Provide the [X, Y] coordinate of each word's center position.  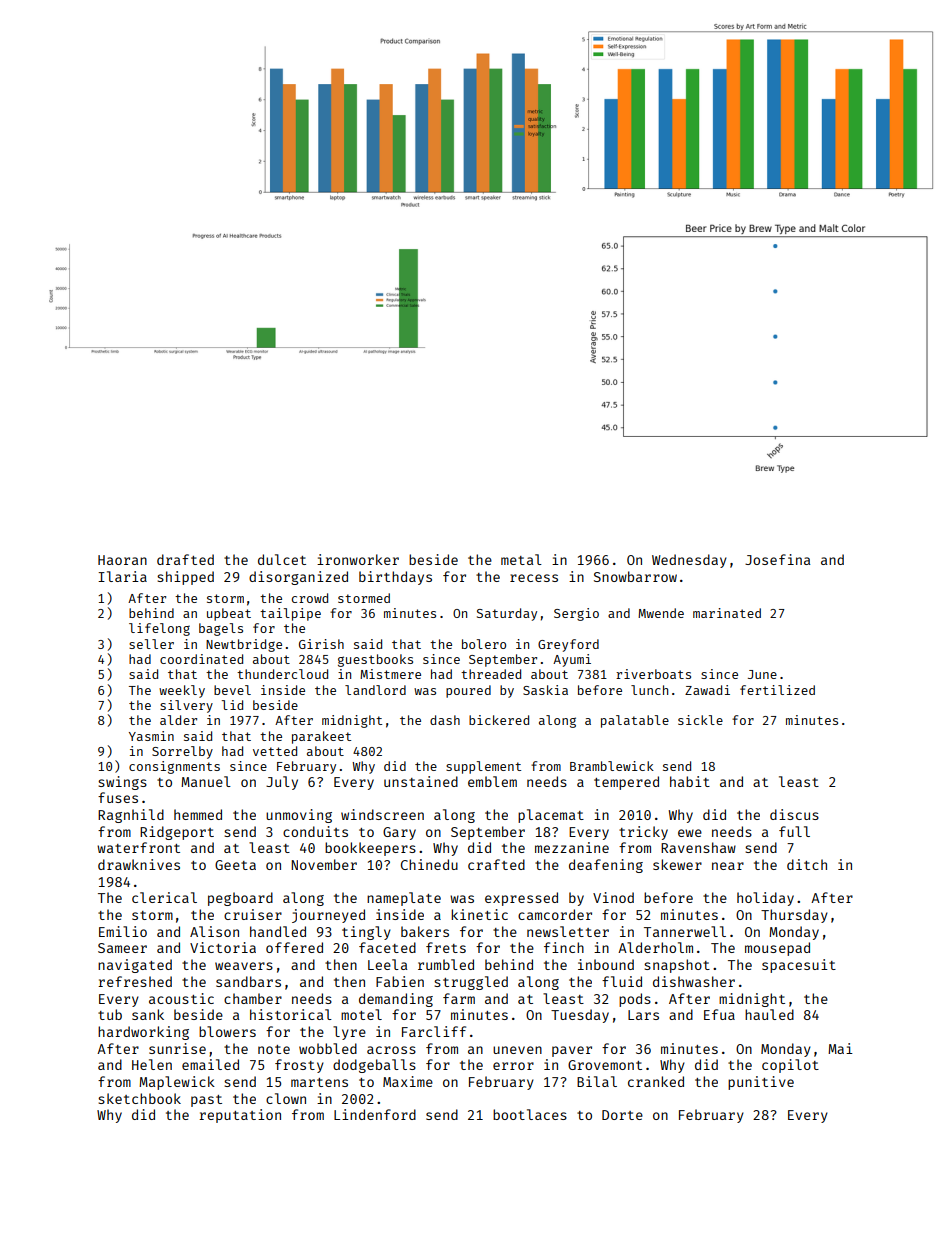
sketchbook [139, 1098]
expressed [521, 899]
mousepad [777, 949]
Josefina [777, 559]
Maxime [408, 1081]
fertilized [777, 690]
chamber [253, 998]
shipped [185, 578]
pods [635, 1000]
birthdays [395, 578]
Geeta [235, 865]
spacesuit [799, 966]
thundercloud [282, 674]
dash [445, 720]
